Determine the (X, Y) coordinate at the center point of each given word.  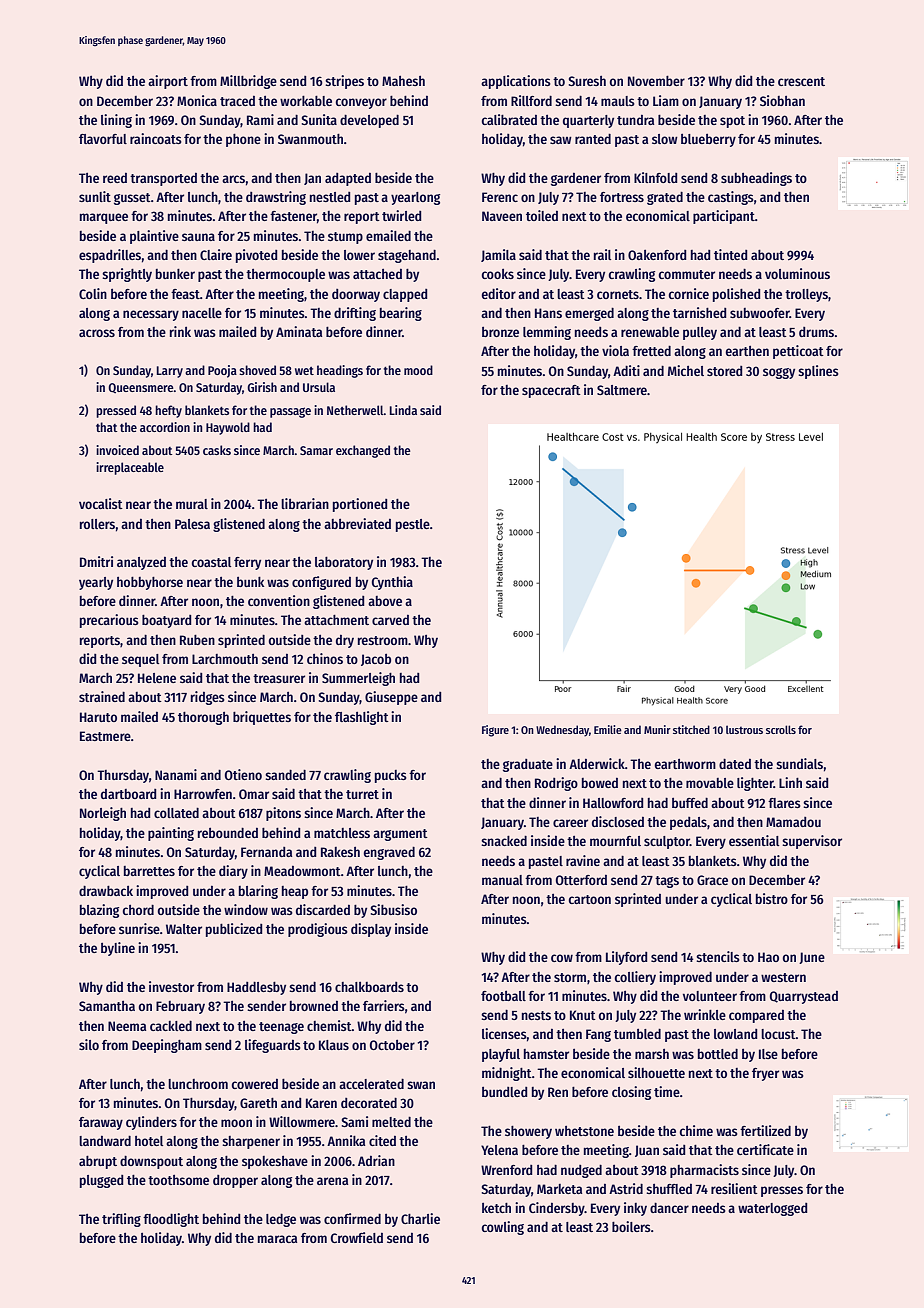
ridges (208, 698)
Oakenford (657, 255)
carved (390, 620)
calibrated (509, 119)
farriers (384, 1005)
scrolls (781, 729)
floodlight (171, 1220)
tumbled (637, 1034)
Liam (666, 100)
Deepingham (167, 1046)
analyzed (141, 563)
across (97, 333)
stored (724, 371)
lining (116, 121)
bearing (401, 314)
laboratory (344, 563)
